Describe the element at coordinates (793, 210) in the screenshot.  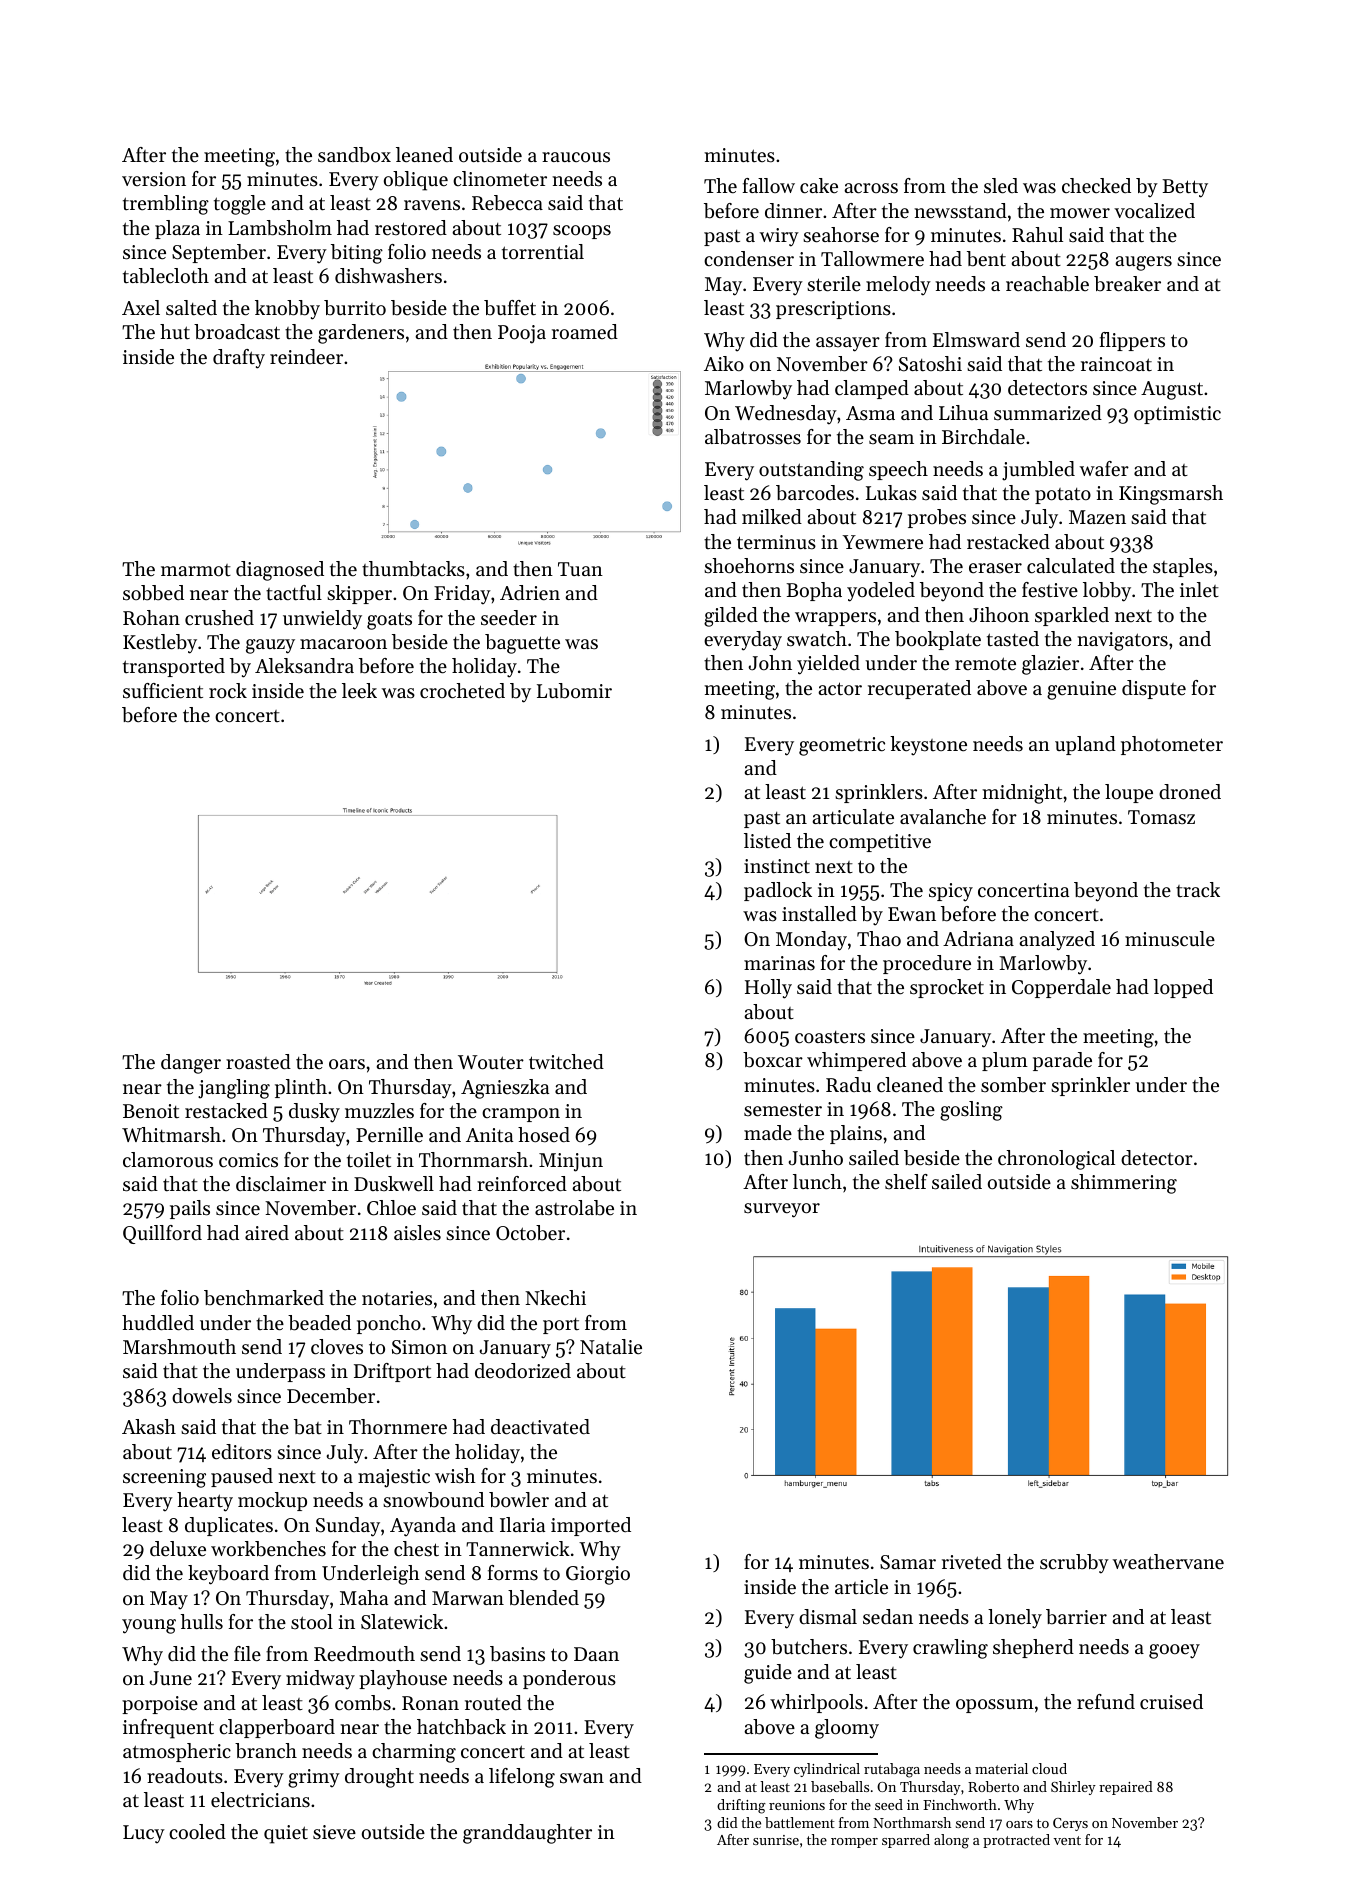
I see `dinner` at that location.
